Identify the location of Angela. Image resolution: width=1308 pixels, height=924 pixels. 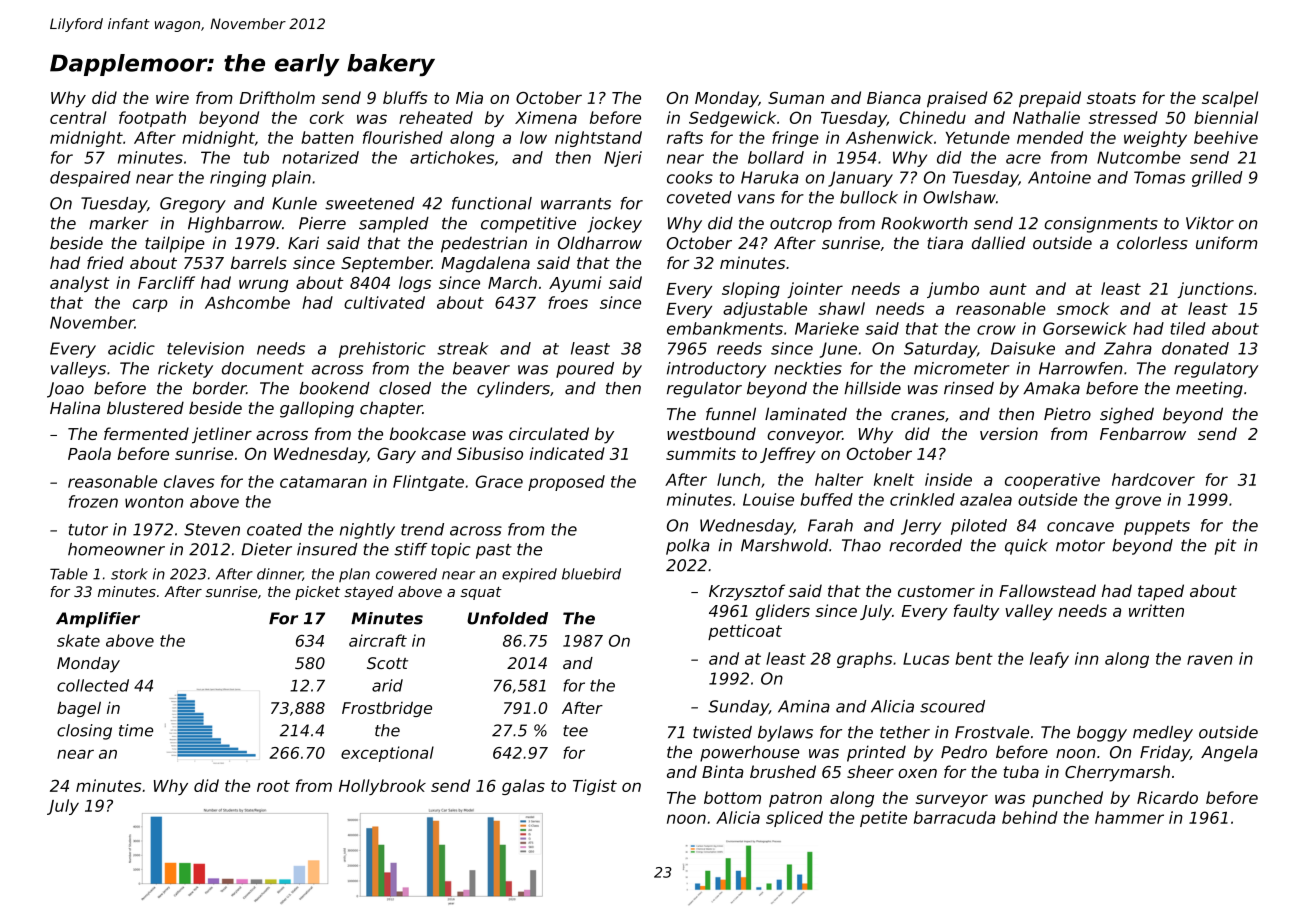
(1229, 753).
